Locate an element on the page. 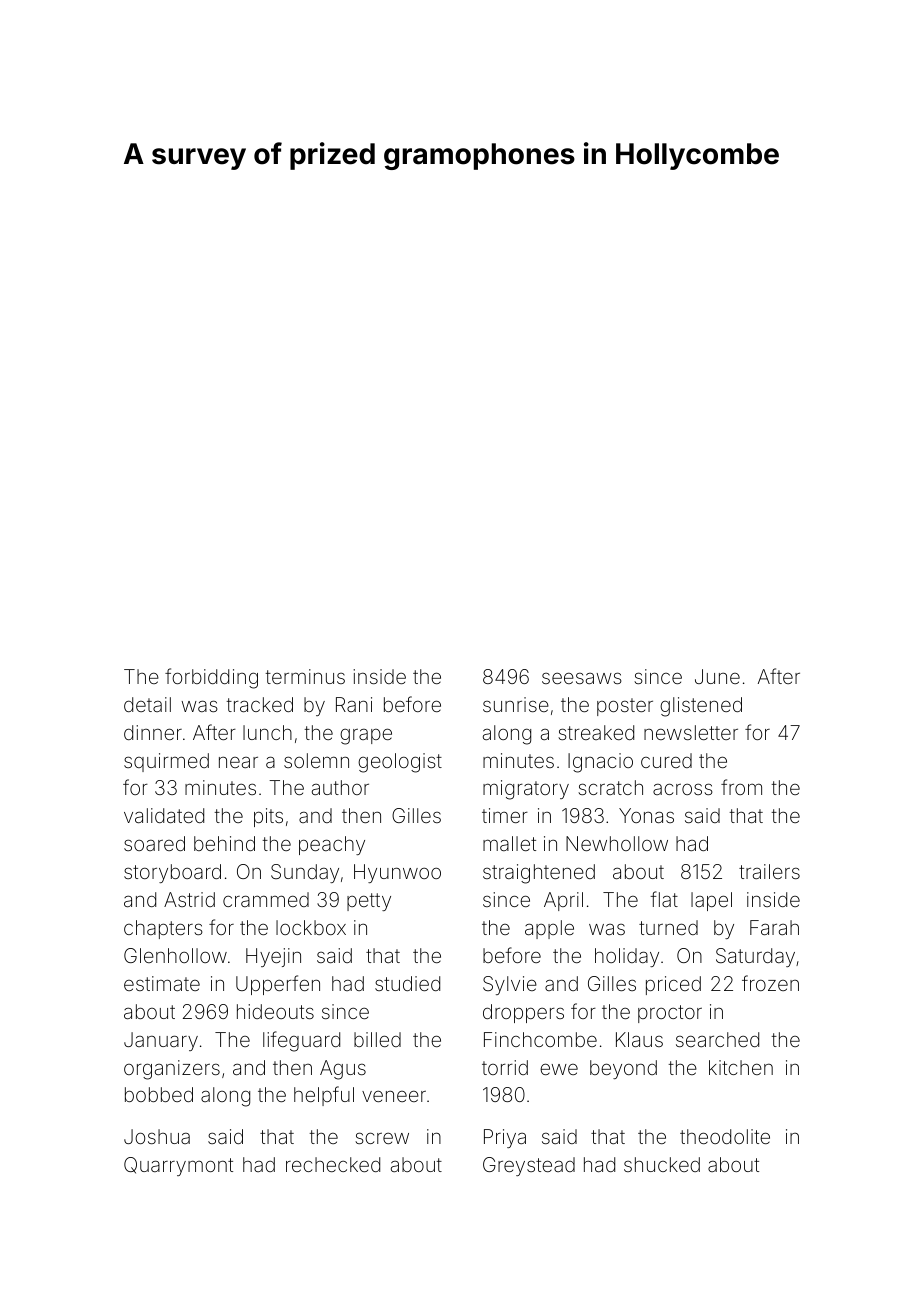  organizers is located at coordinates (172, 1070).
